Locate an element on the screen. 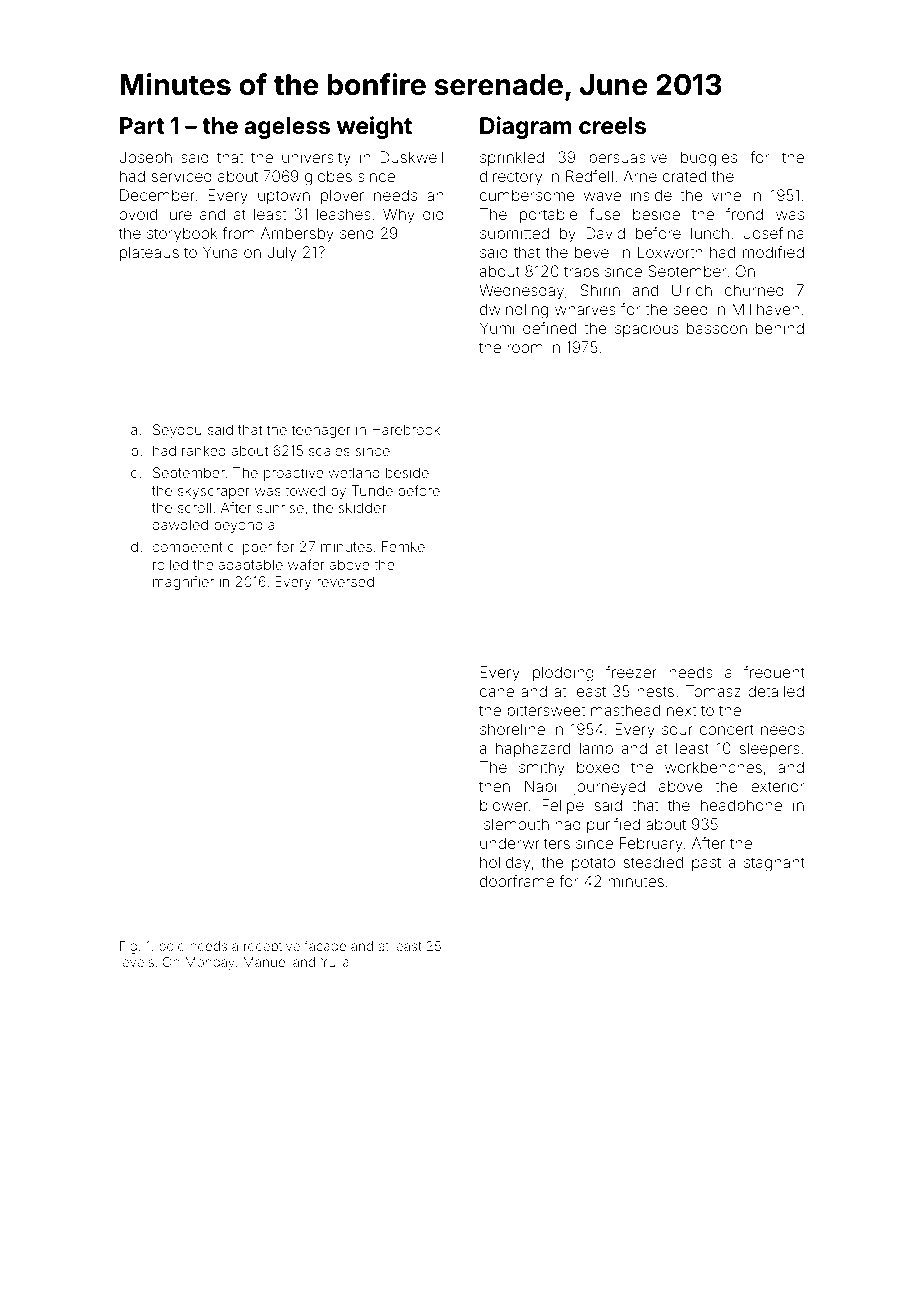 The height and width of the screenshot is (1308, 924). boxed is located at coordinates (598, 767).
